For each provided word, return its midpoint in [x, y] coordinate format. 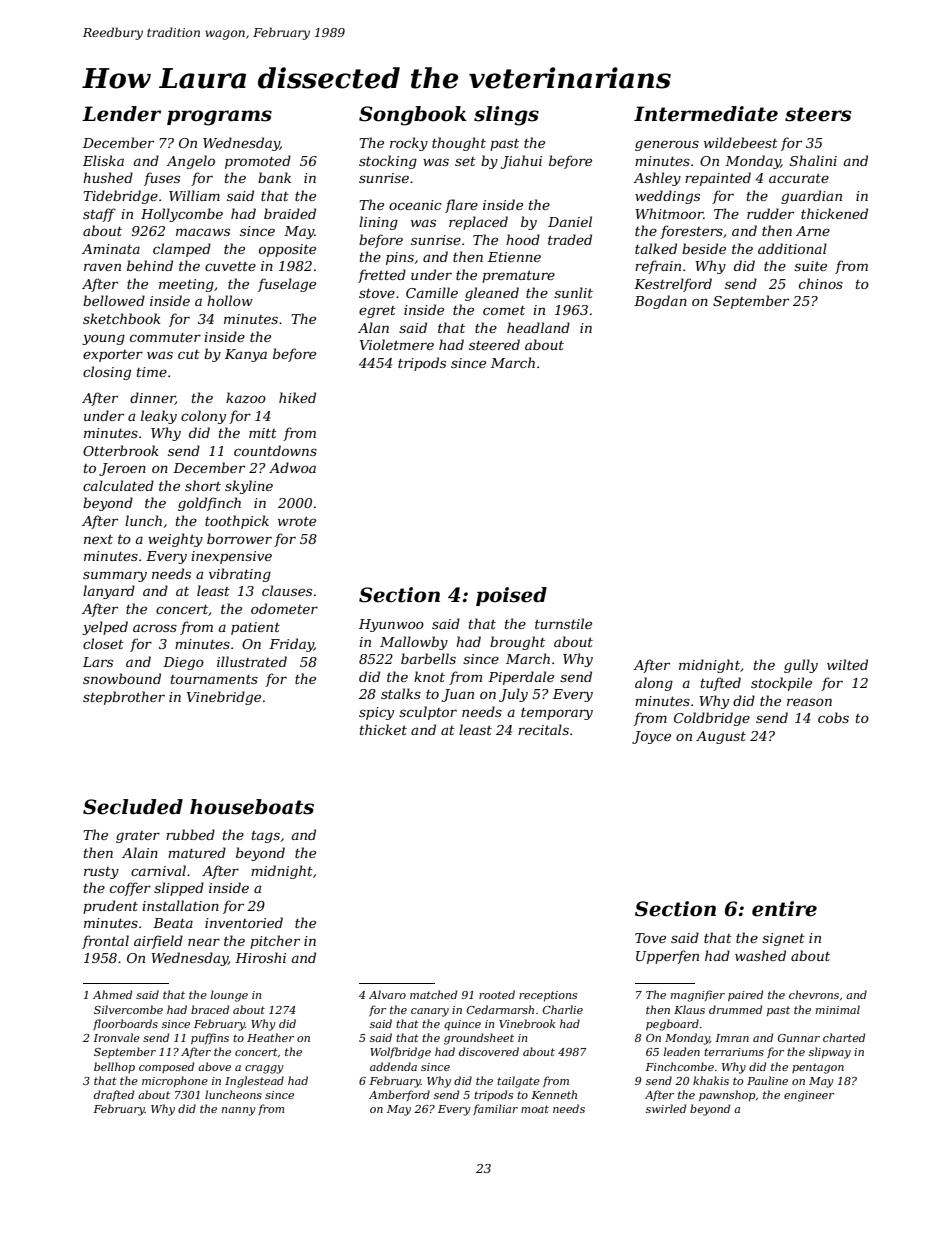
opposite [287, 250]
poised [511, 596]
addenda [393, 1066]
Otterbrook [121, 450]
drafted [114, 1095]
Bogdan [660, 302]
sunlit [573, 292]
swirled [666, 1108]
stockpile [781, 684]
